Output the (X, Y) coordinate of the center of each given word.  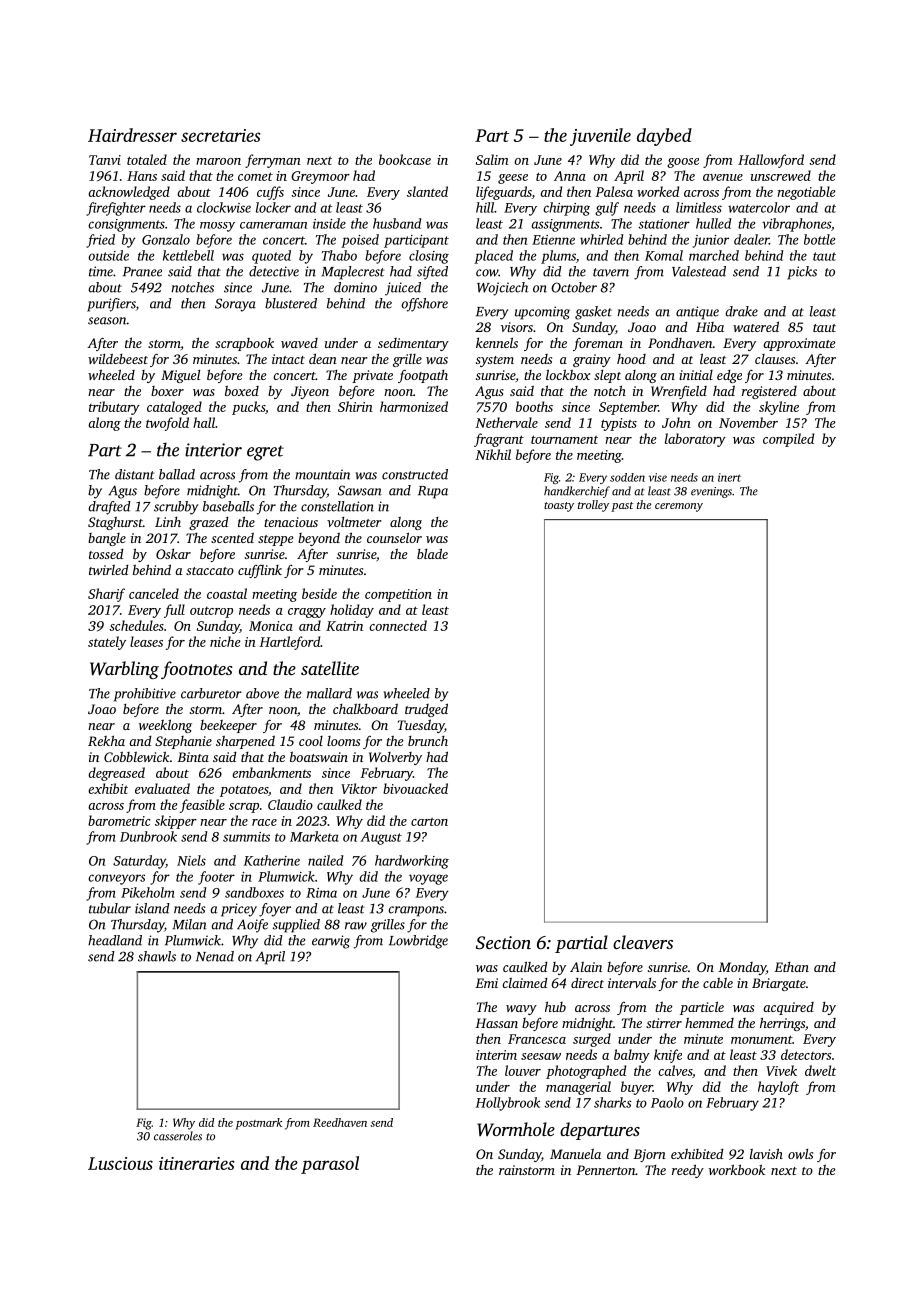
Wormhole (516, 1129)
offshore (424, 305)
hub (555, 1006)
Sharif (106, 595)
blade (432, 553)
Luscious (120, 1163)
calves (675, 1070)
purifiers (111, 305)
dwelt (820, 1070)
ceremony (679, 507)
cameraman (273, 225)
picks (802, 273)
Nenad (215, 956)
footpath (423, 376)
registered (769, 392)
